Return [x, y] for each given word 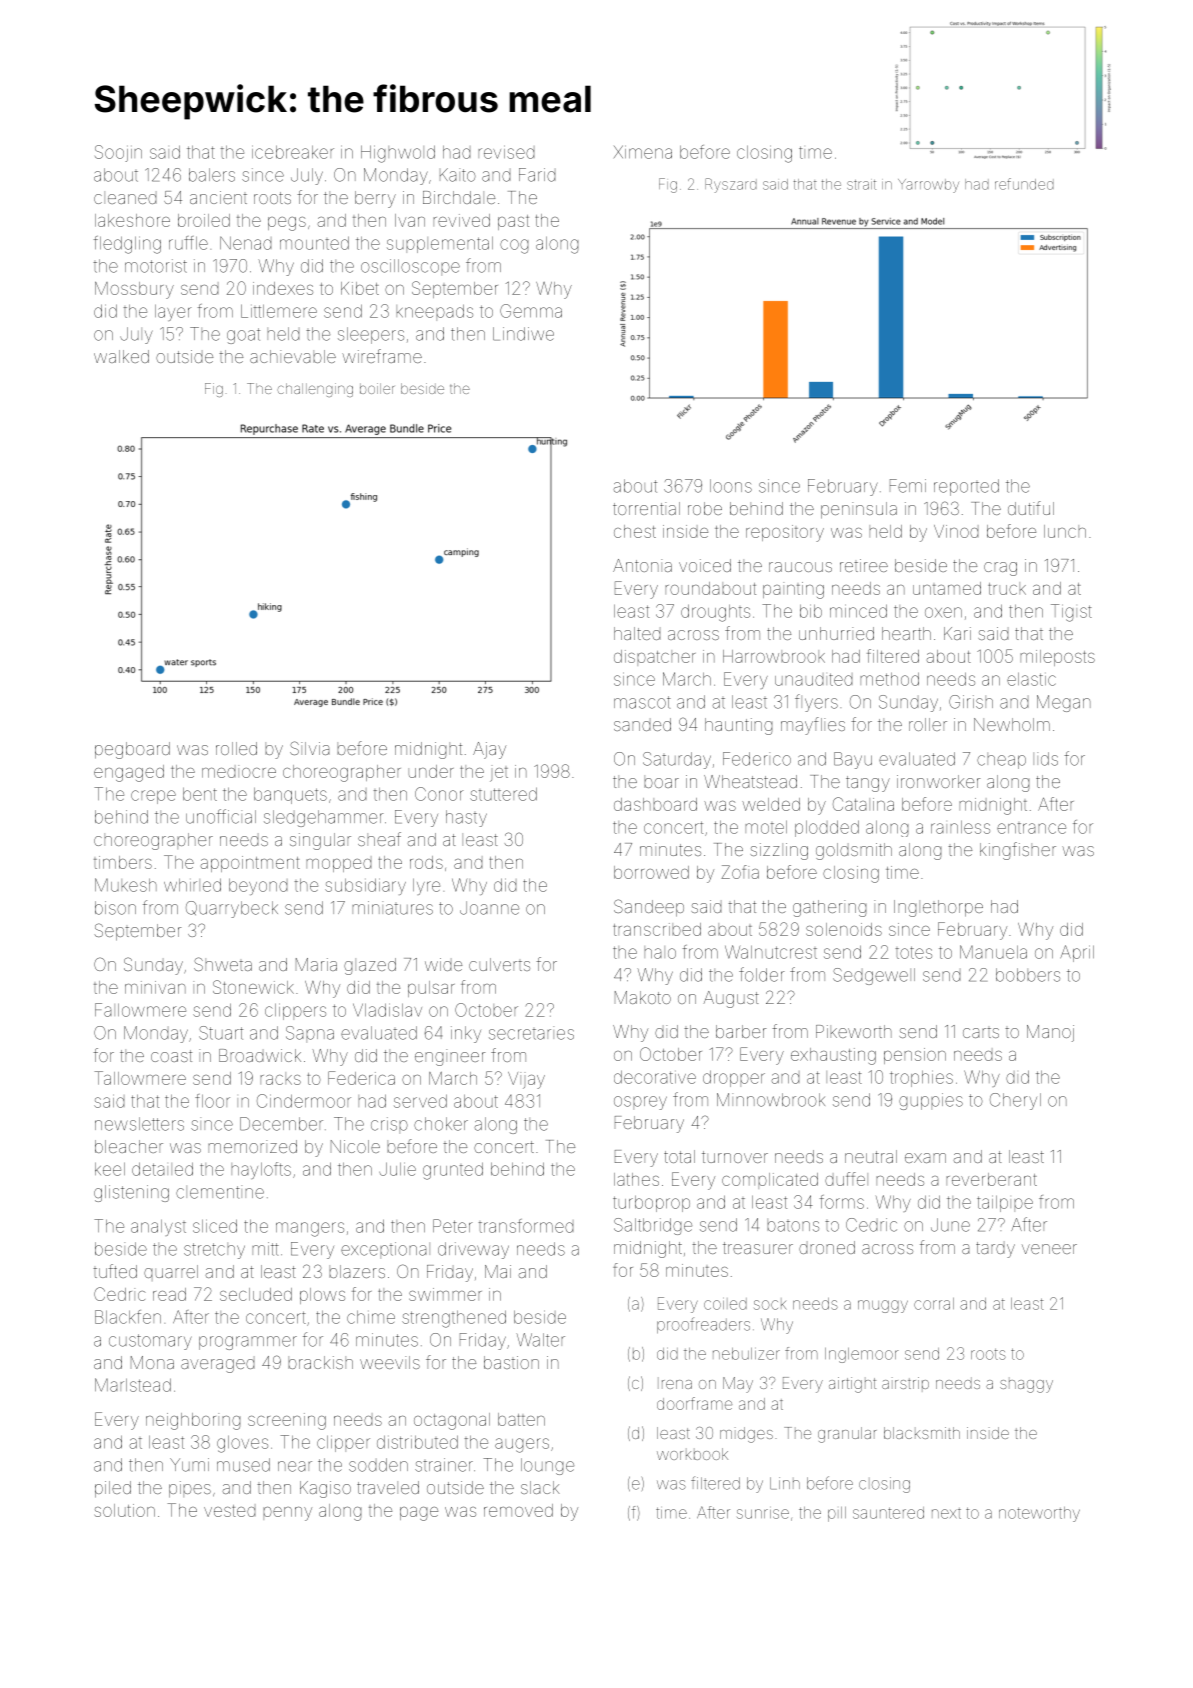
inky [466, 1034]
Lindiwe [523, 334]
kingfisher [1018, 851]
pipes [190, 1489]
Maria [316, 964]
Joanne [489, 908]
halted [637, 633]
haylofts [261, 1170]
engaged [129, 773]
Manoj [1050, 1033]
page [419, 1514]
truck [1007, 588]
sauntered [888, 1513]
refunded [1024, 184]
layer [173, 313]
